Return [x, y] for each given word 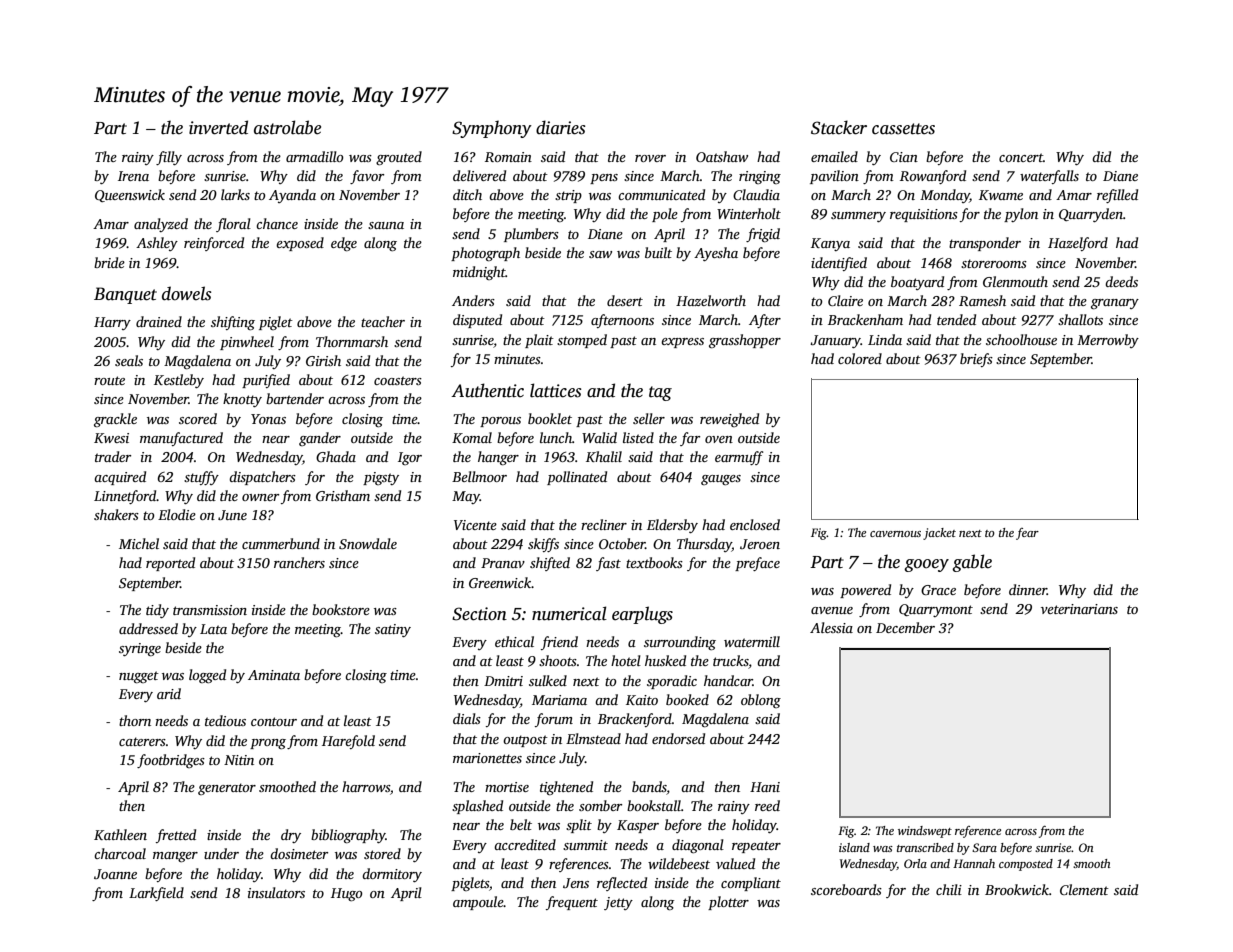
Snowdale [368, 543]
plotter [728, 903]
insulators [276, 892]
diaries [560, 127]
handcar [728, 680]
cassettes [903, 129]
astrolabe [287, 127]
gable [972, 563]
